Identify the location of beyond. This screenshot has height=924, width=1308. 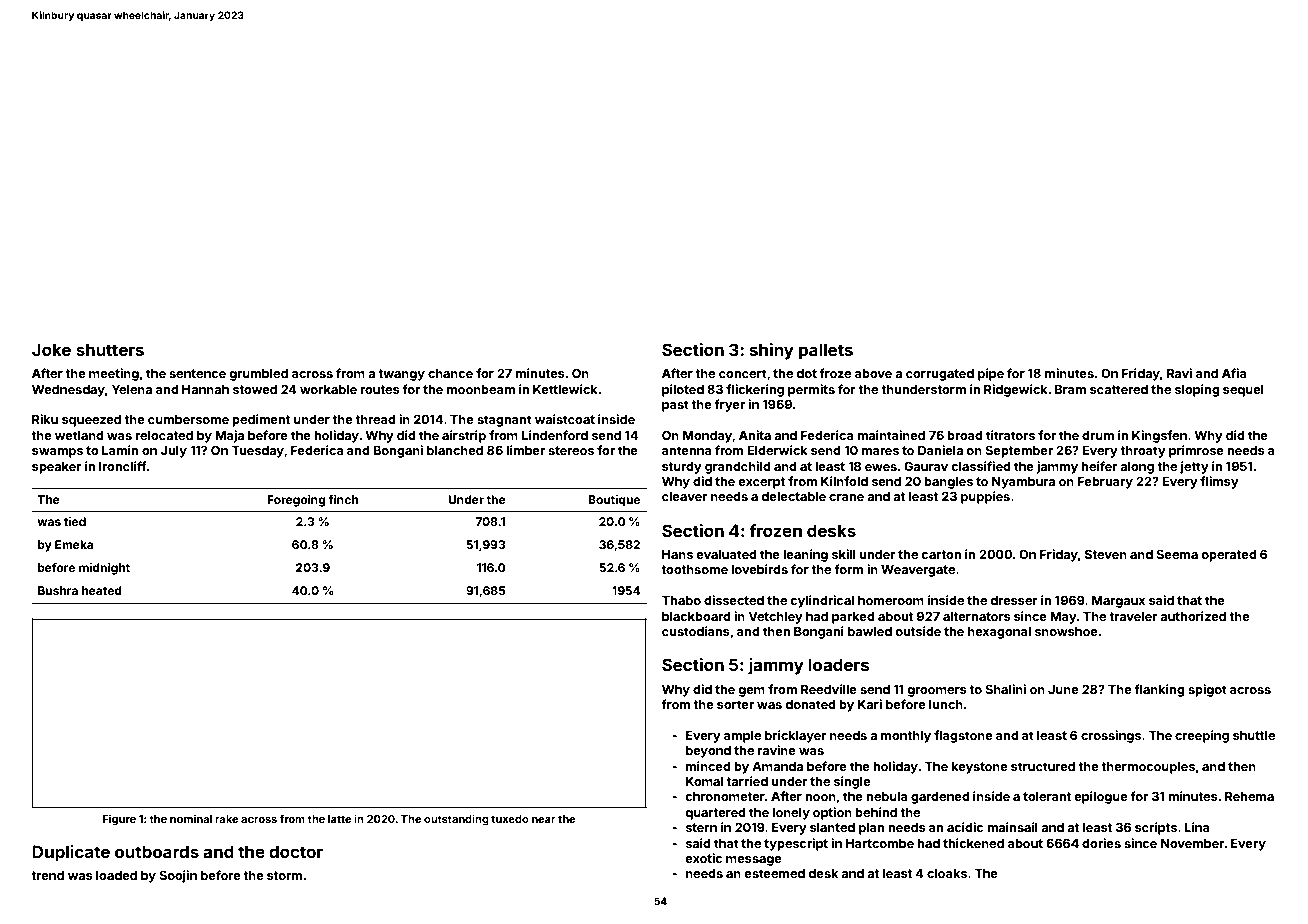
(708, 752).
